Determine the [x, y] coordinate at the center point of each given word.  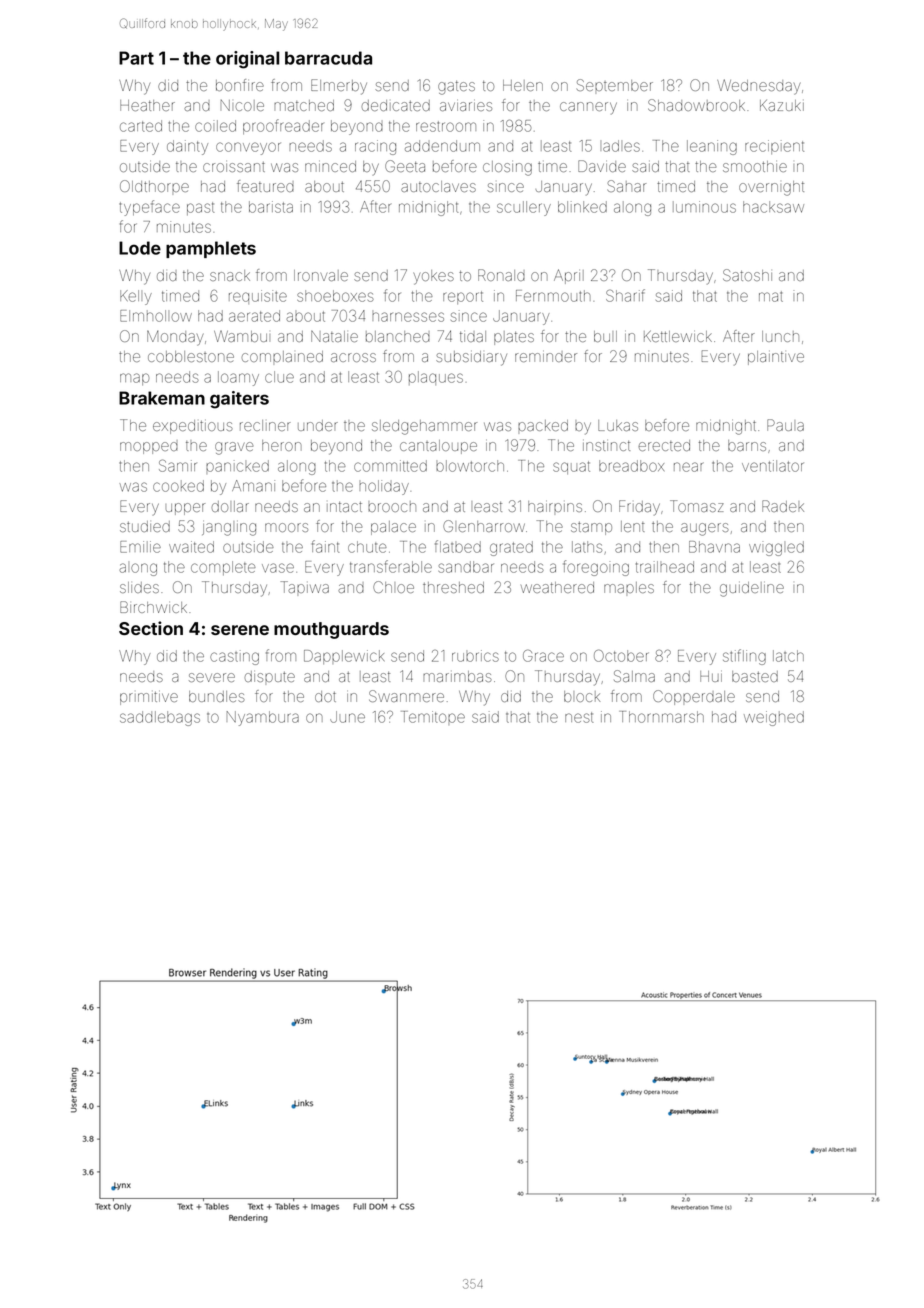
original [247, 60]
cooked [178, 486]
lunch [780, 336]
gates [456, 88]
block [582, 696]
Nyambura [263, 718]
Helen [523, 85]
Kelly [136, 297]
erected [664, 445]
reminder [546, 357]
